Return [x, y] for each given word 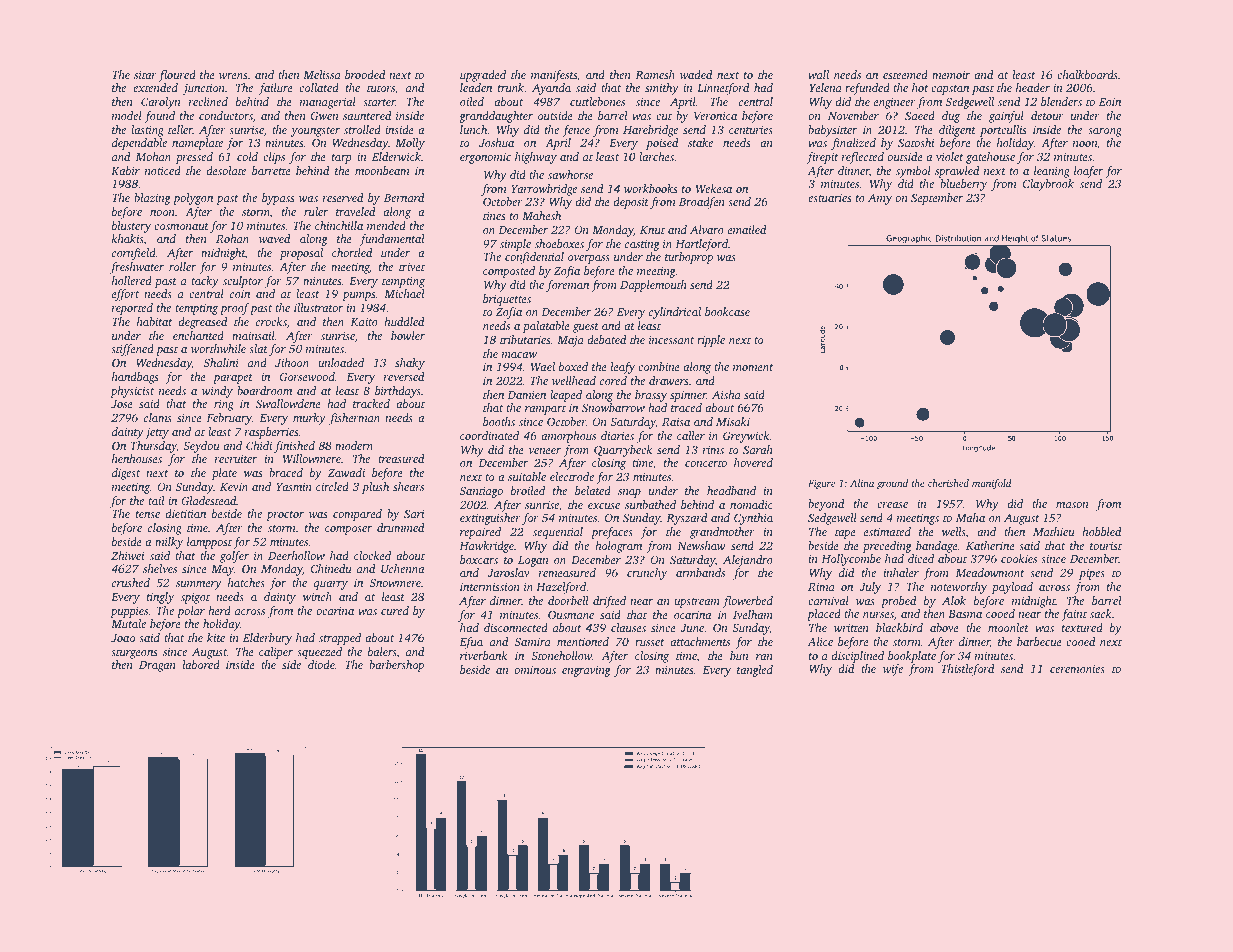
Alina [862, 483]
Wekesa [714, 188]
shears [408, 486]
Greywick [746, 437]
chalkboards [1087, 74]
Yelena [825, 87]
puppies [129, 612]
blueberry [963, 185]
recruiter [236, 458]
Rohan [232, 238]
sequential [558, 533]
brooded [365, 74]
